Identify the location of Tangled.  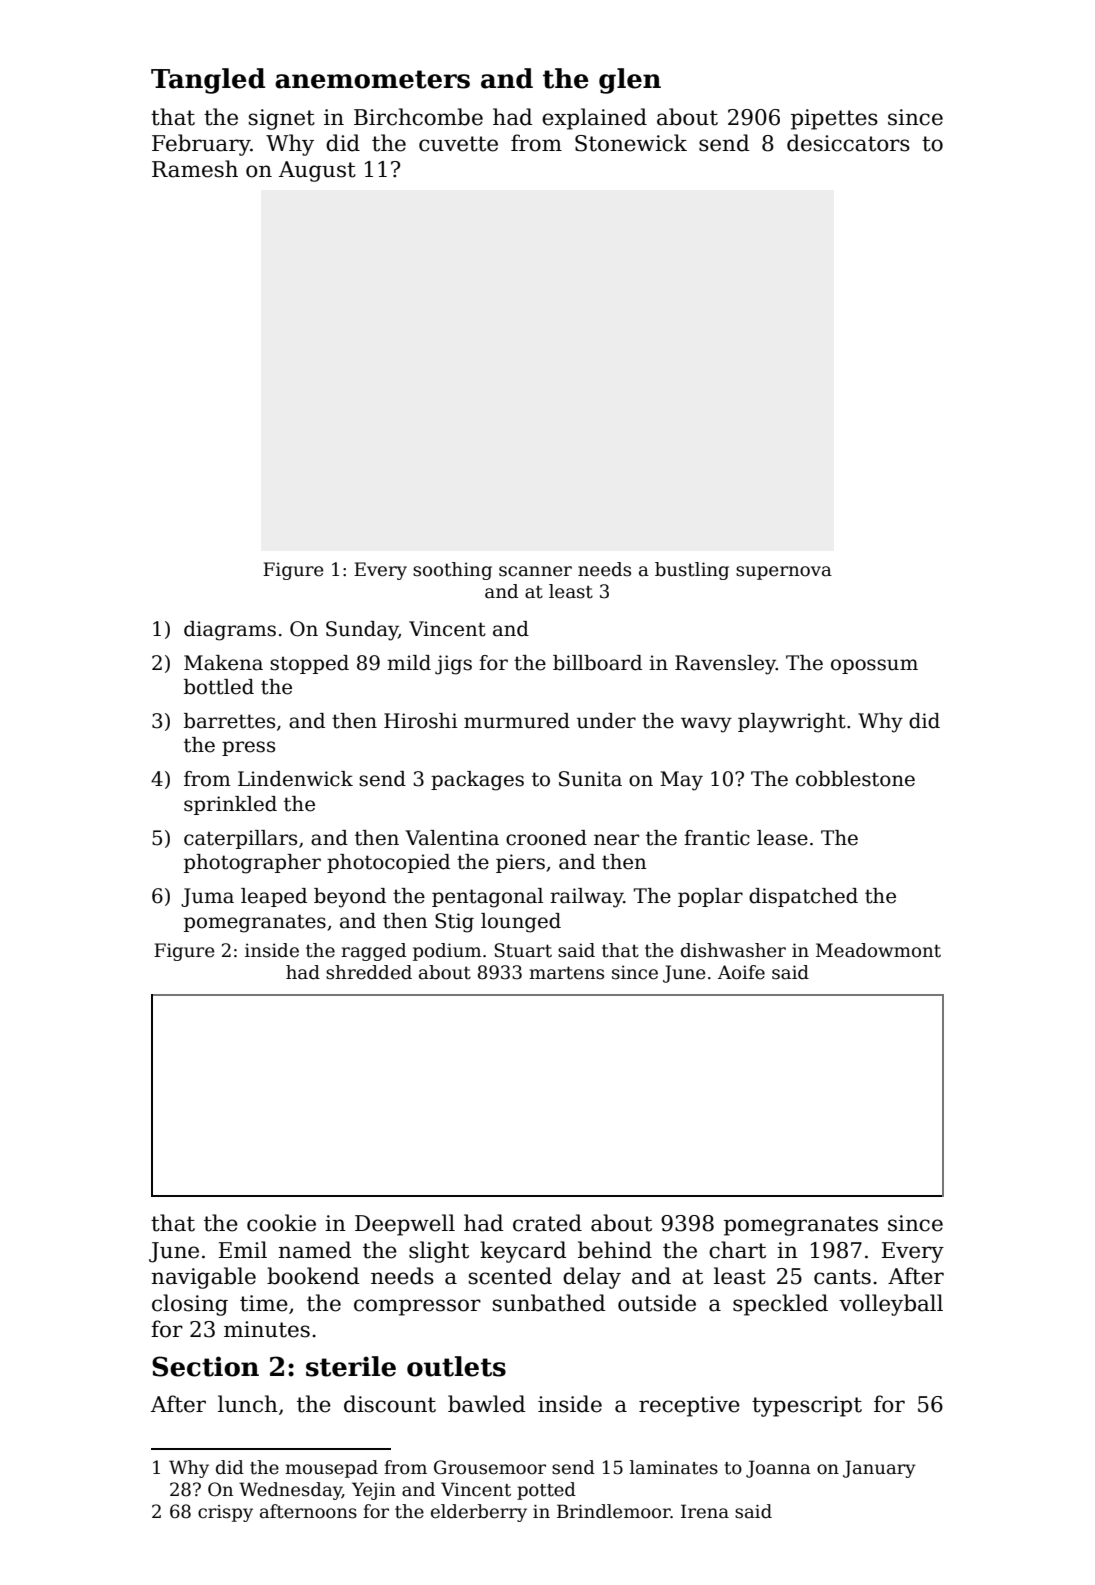
(208, 81).
